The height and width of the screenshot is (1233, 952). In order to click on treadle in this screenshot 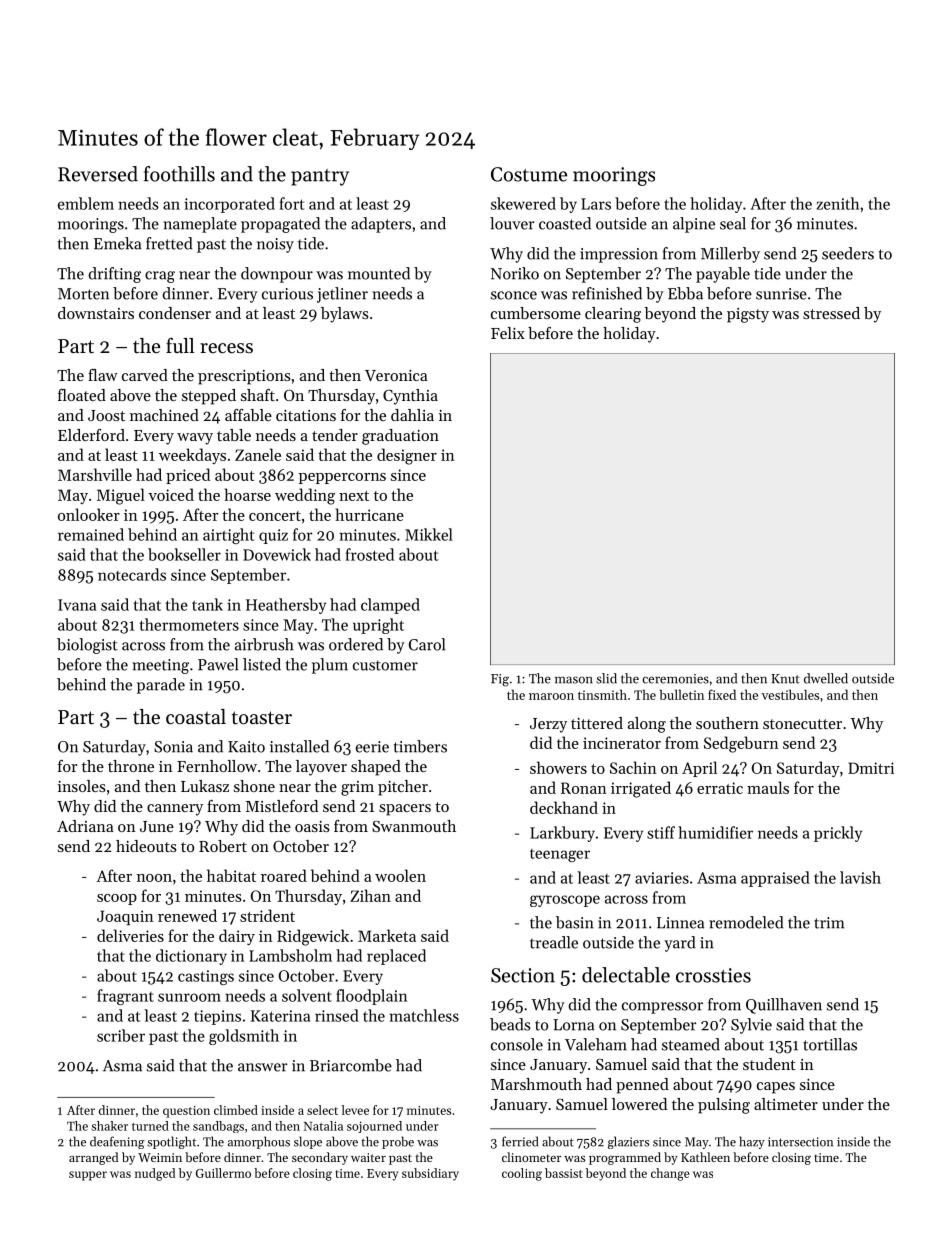, I will do `click(554, 942)`.
